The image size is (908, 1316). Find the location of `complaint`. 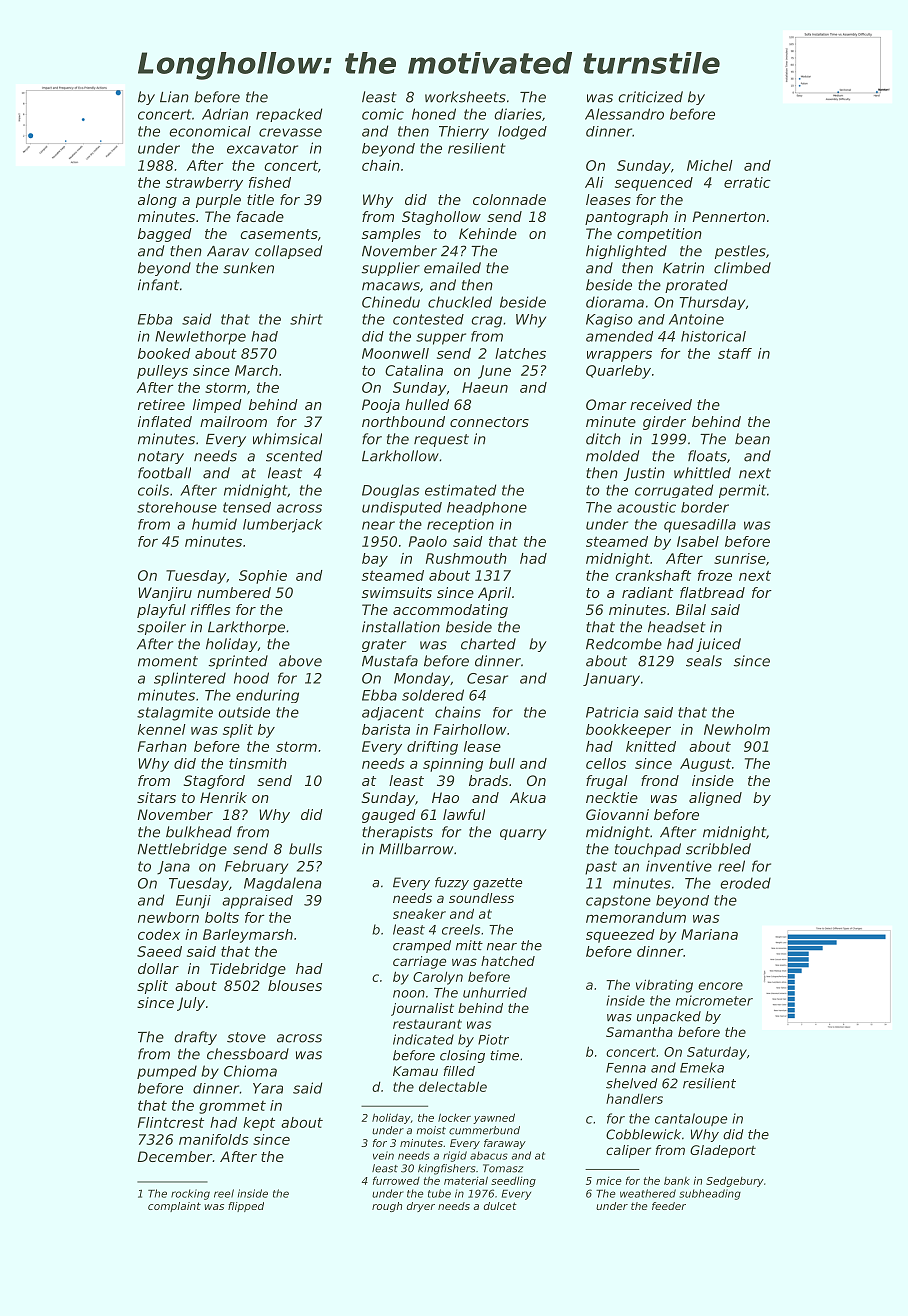

complaint is located at coordinates (174, 1207).
